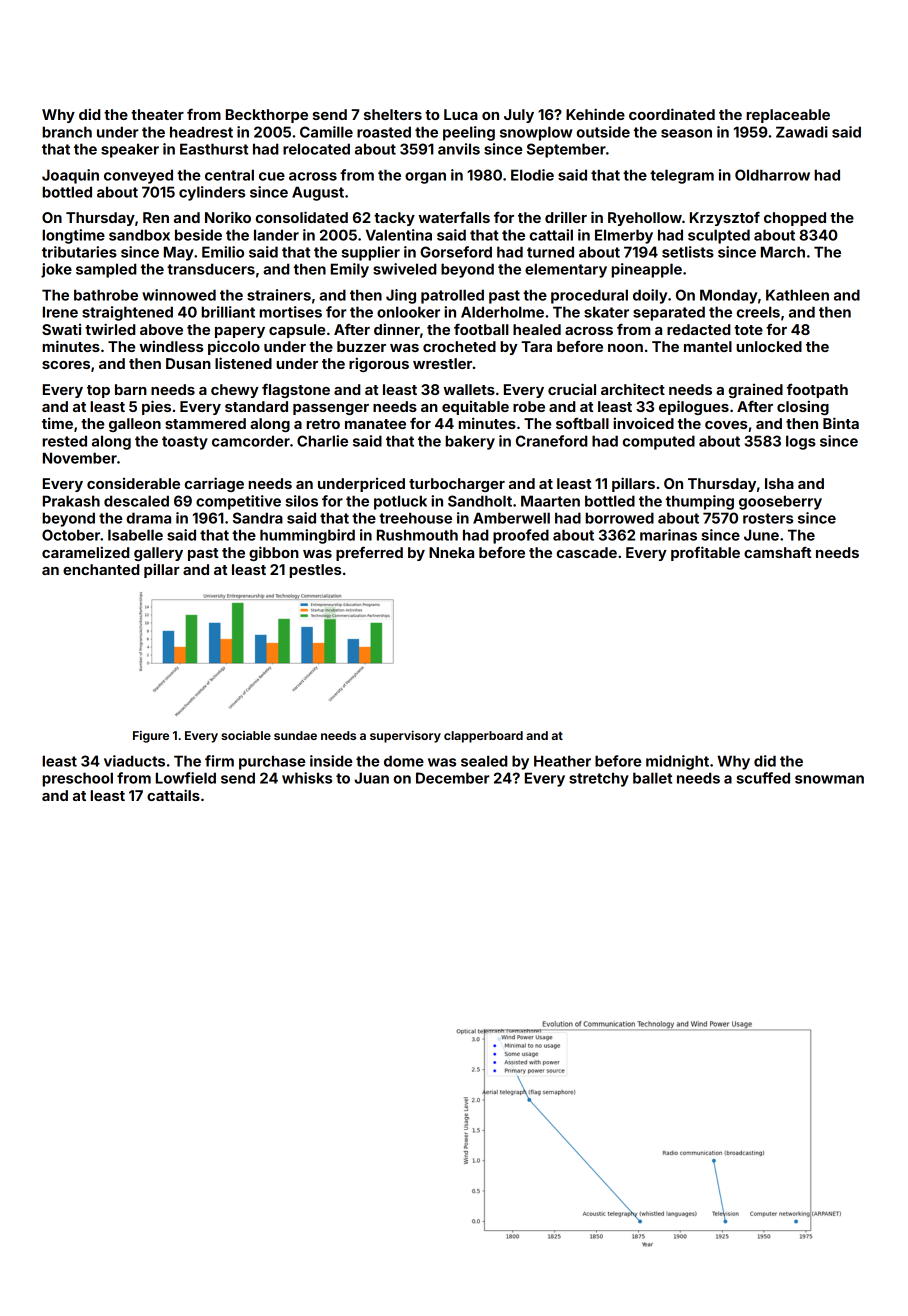  I want to click on rigorous, so click(379, 364).
